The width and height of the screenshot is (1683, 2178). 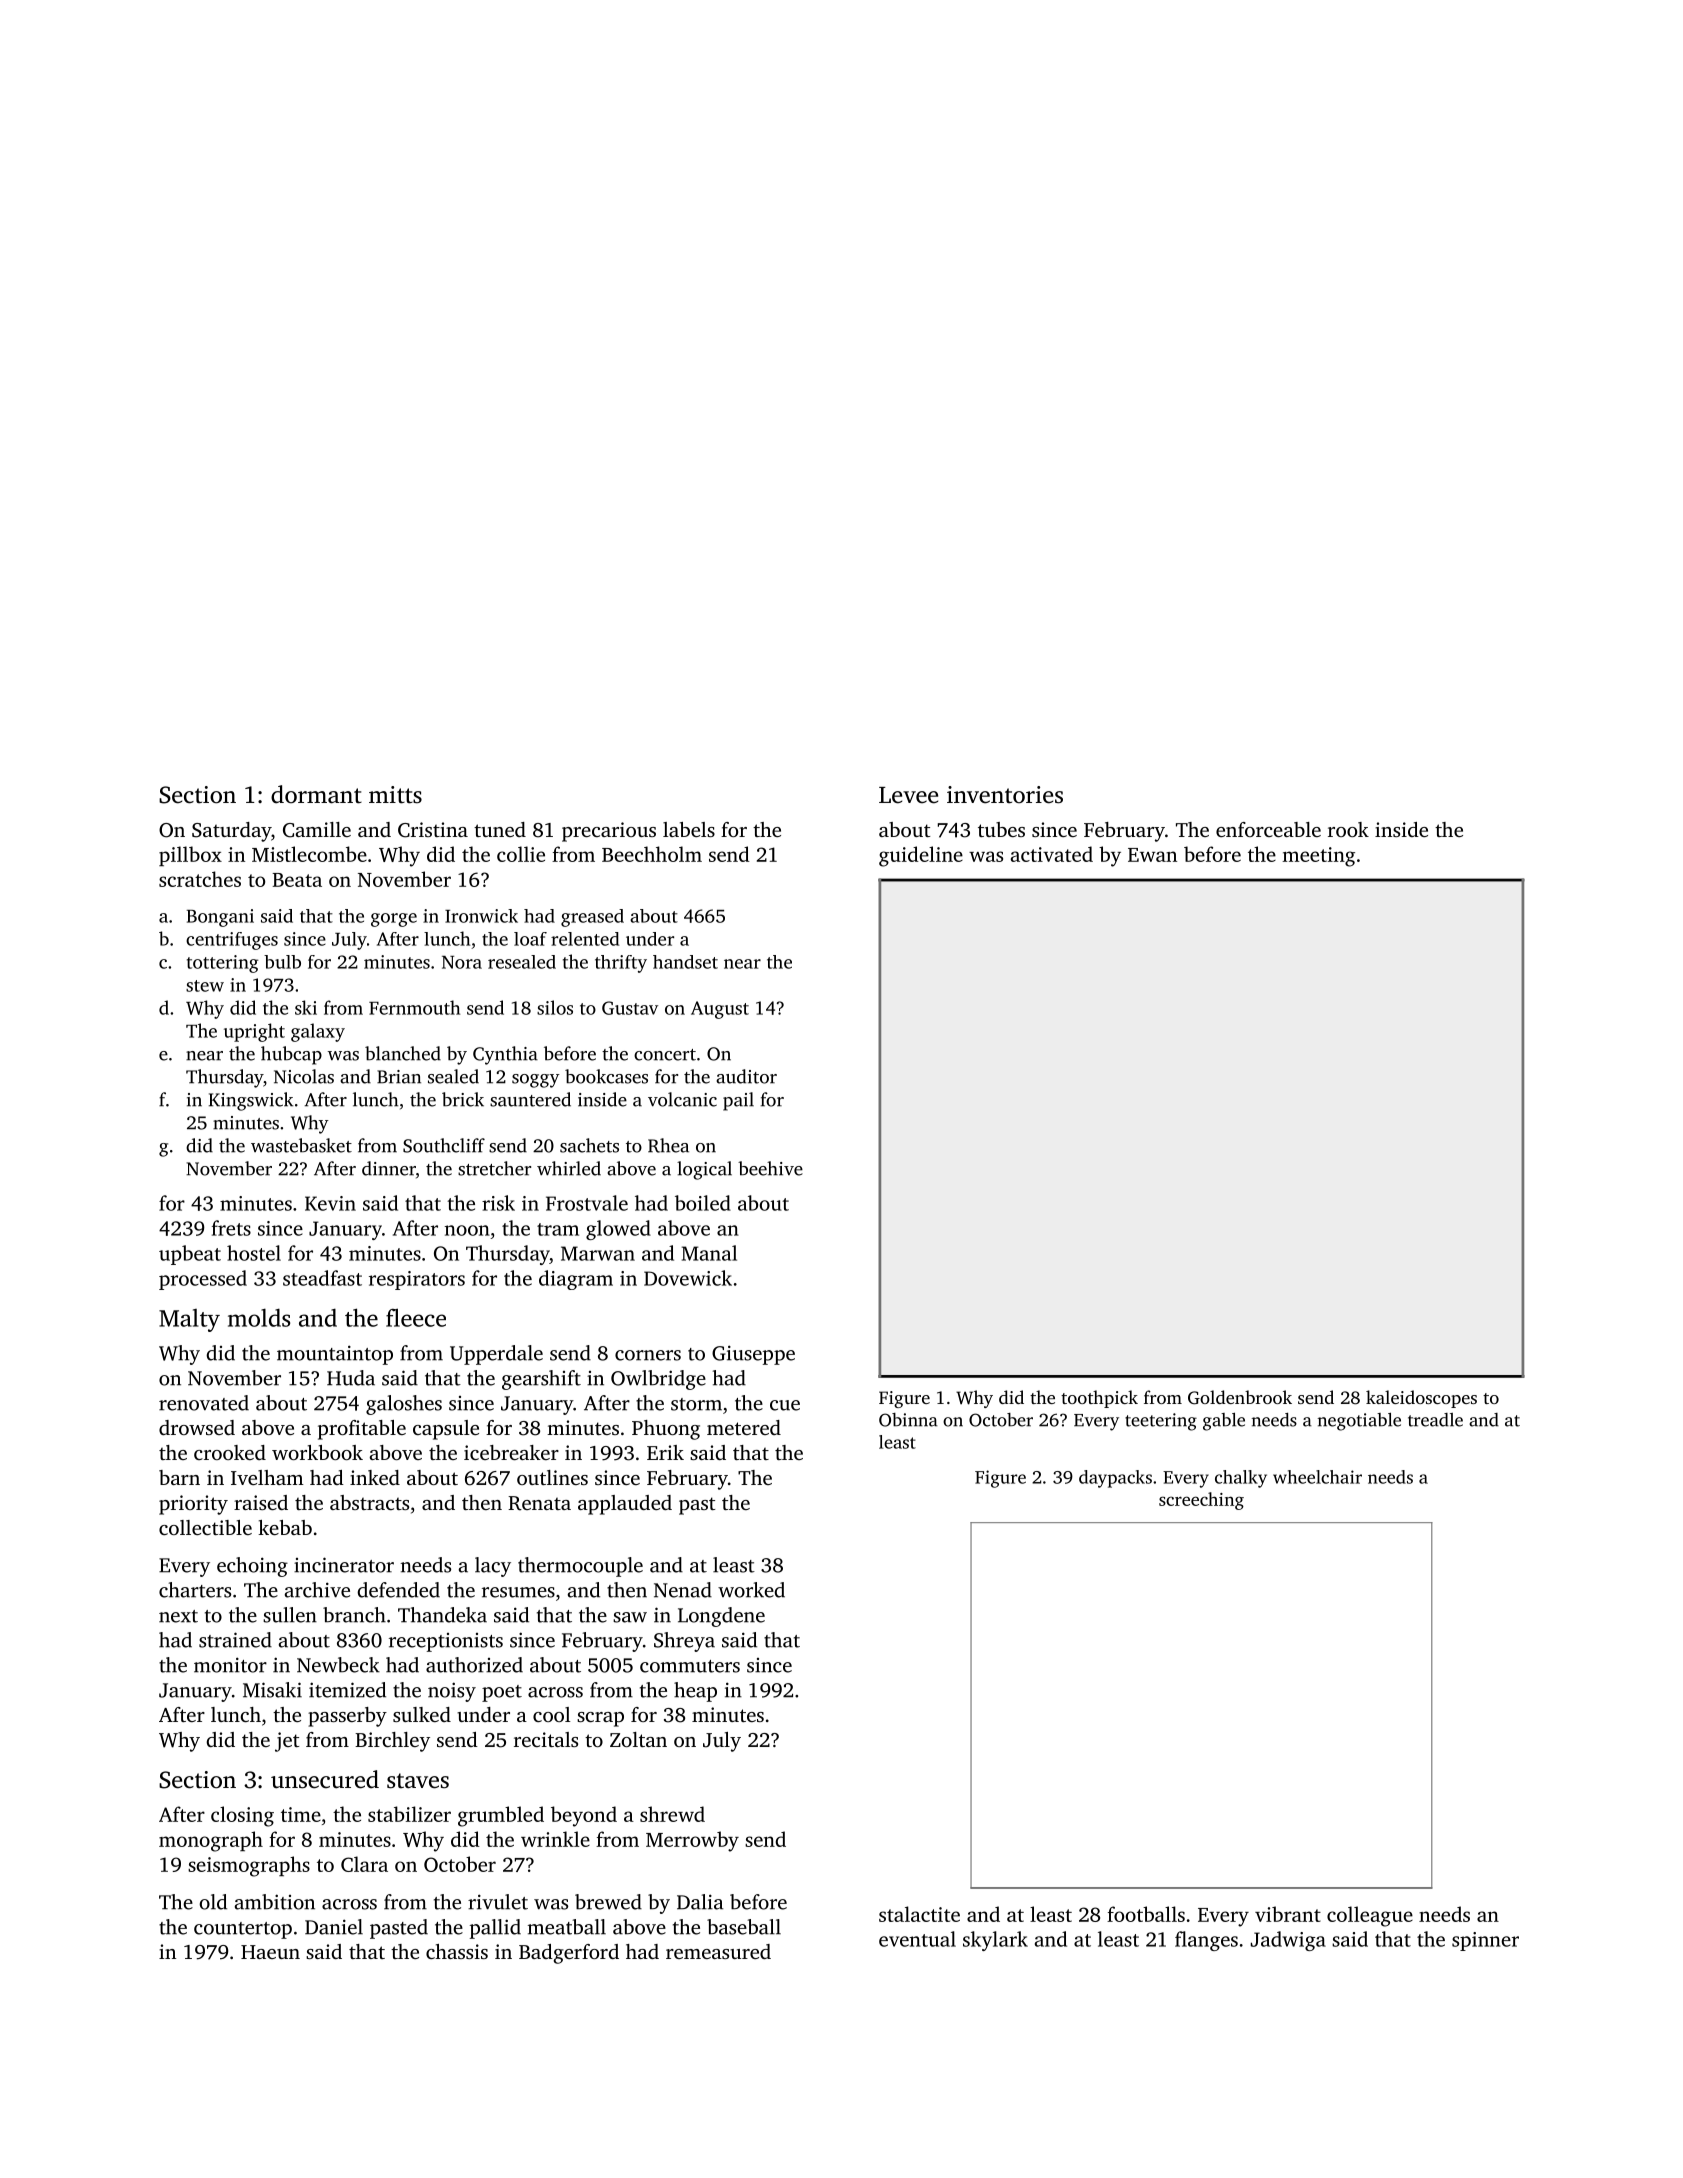 What do you see at coordinates (1099, 1399) in the screenshot?
I see `toothpick` at bounding box center [1099, 1399].
